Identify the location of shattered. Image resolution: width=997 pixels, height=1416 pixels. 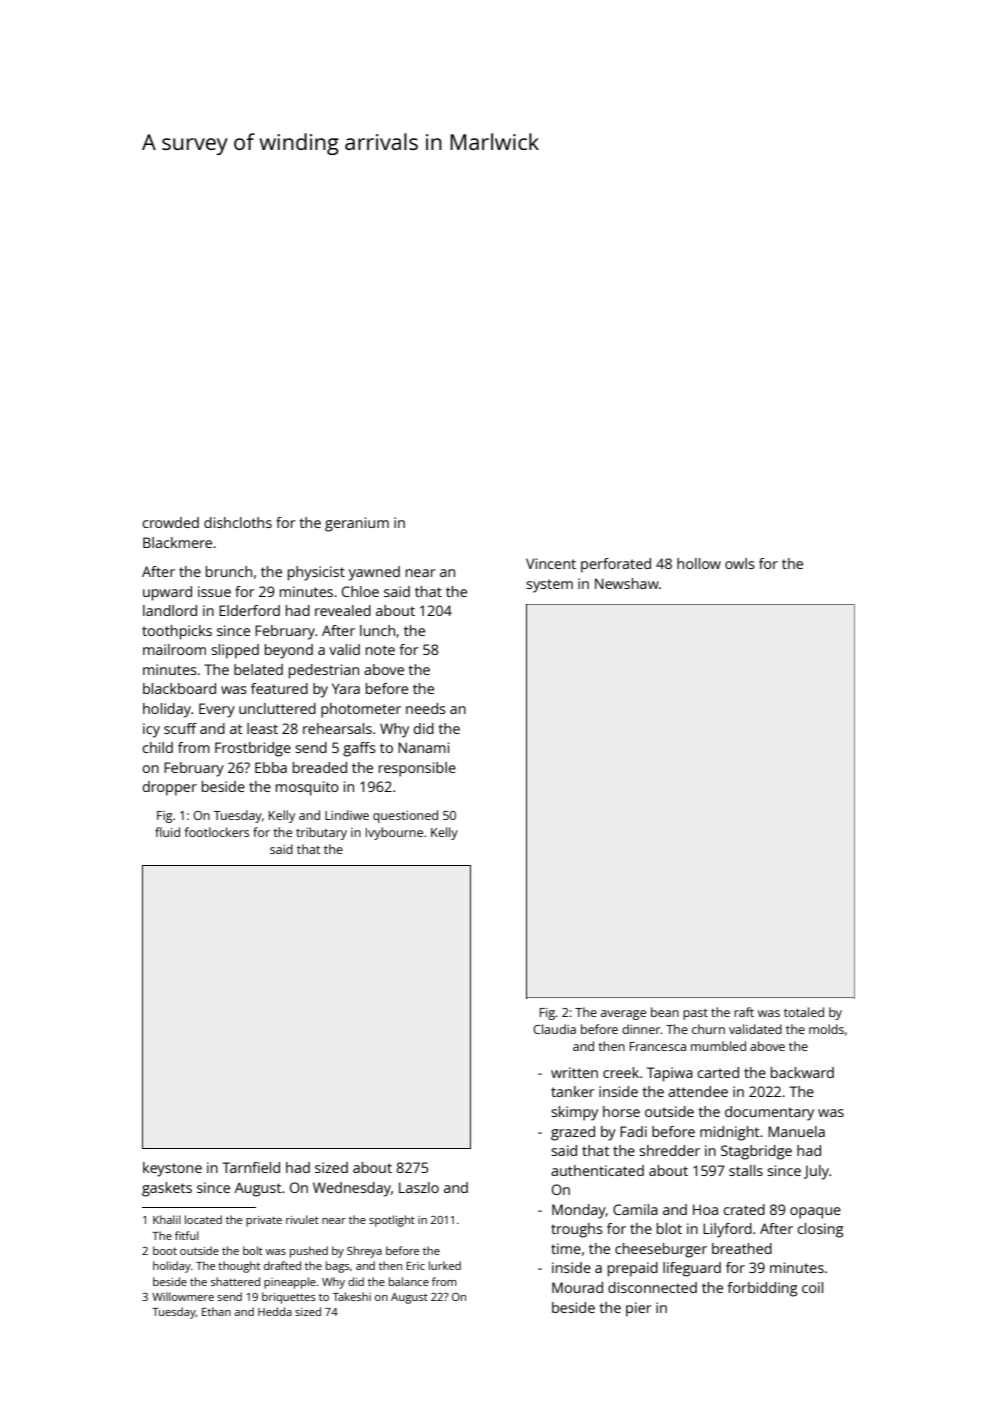
(235, 1281).
